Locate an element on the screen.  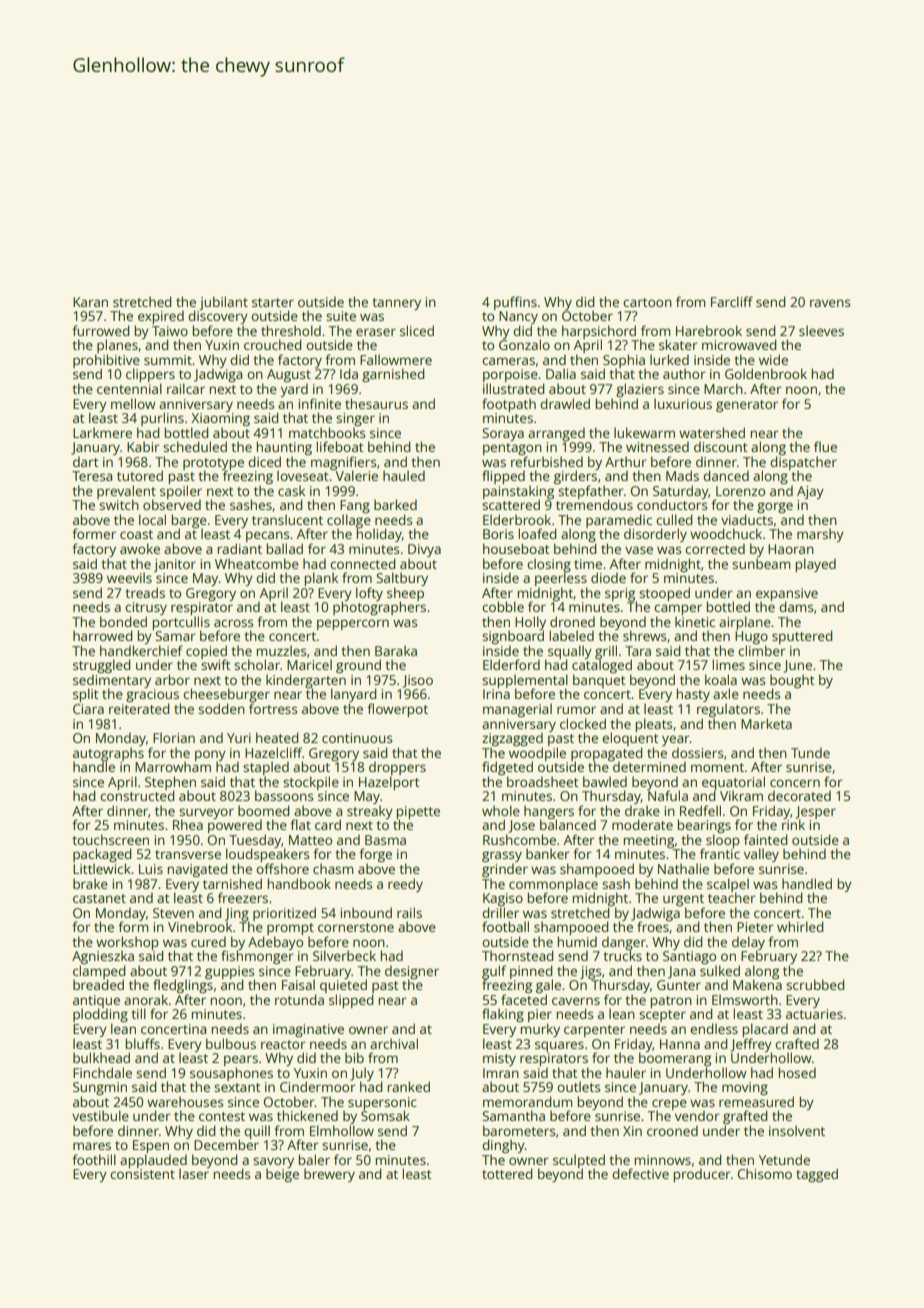
Dalia is located at coordinates (561, 373).
